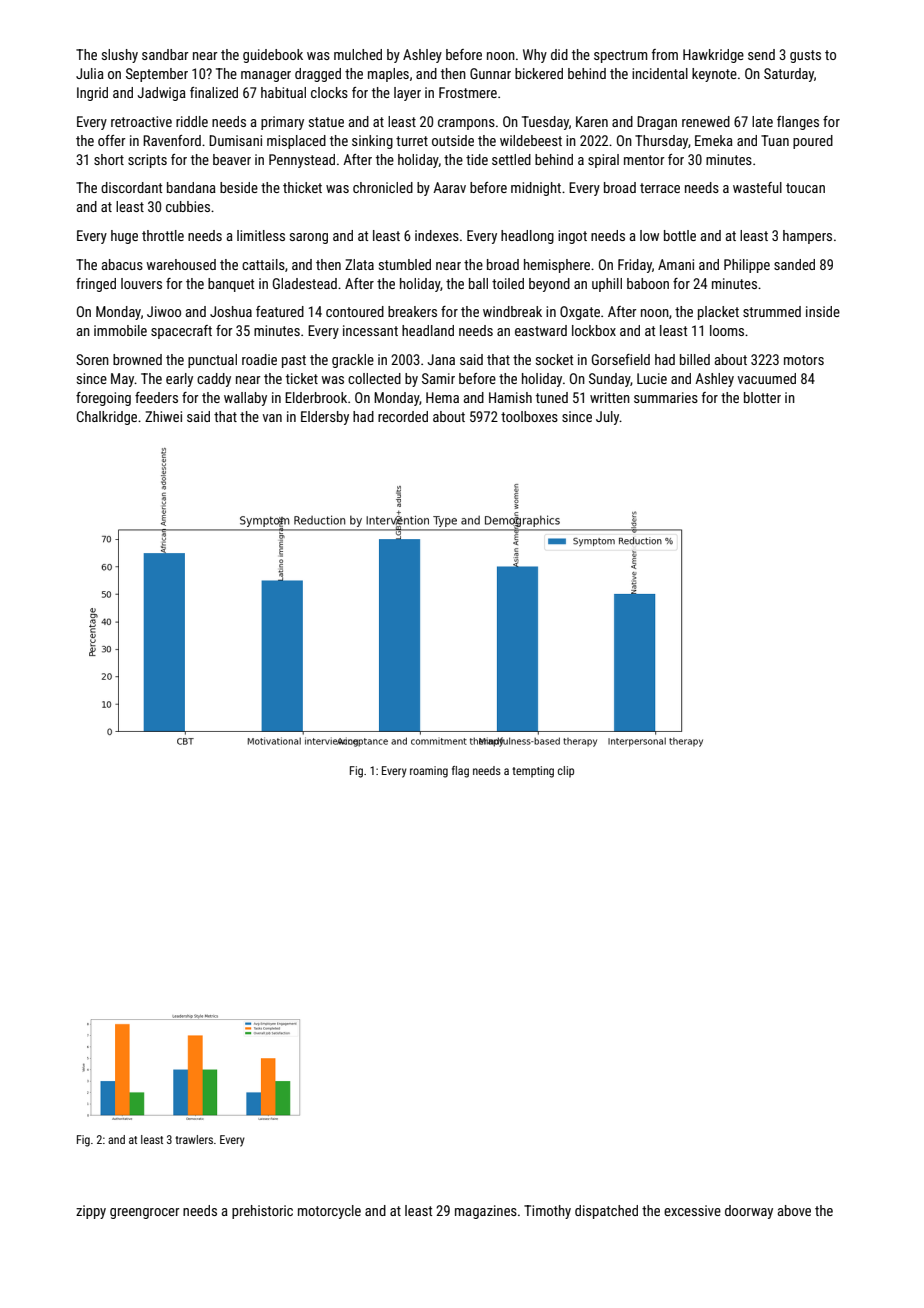 The height and width of the screenshot is (1308, 924). I want to click on eastward, so click(541, 330).
